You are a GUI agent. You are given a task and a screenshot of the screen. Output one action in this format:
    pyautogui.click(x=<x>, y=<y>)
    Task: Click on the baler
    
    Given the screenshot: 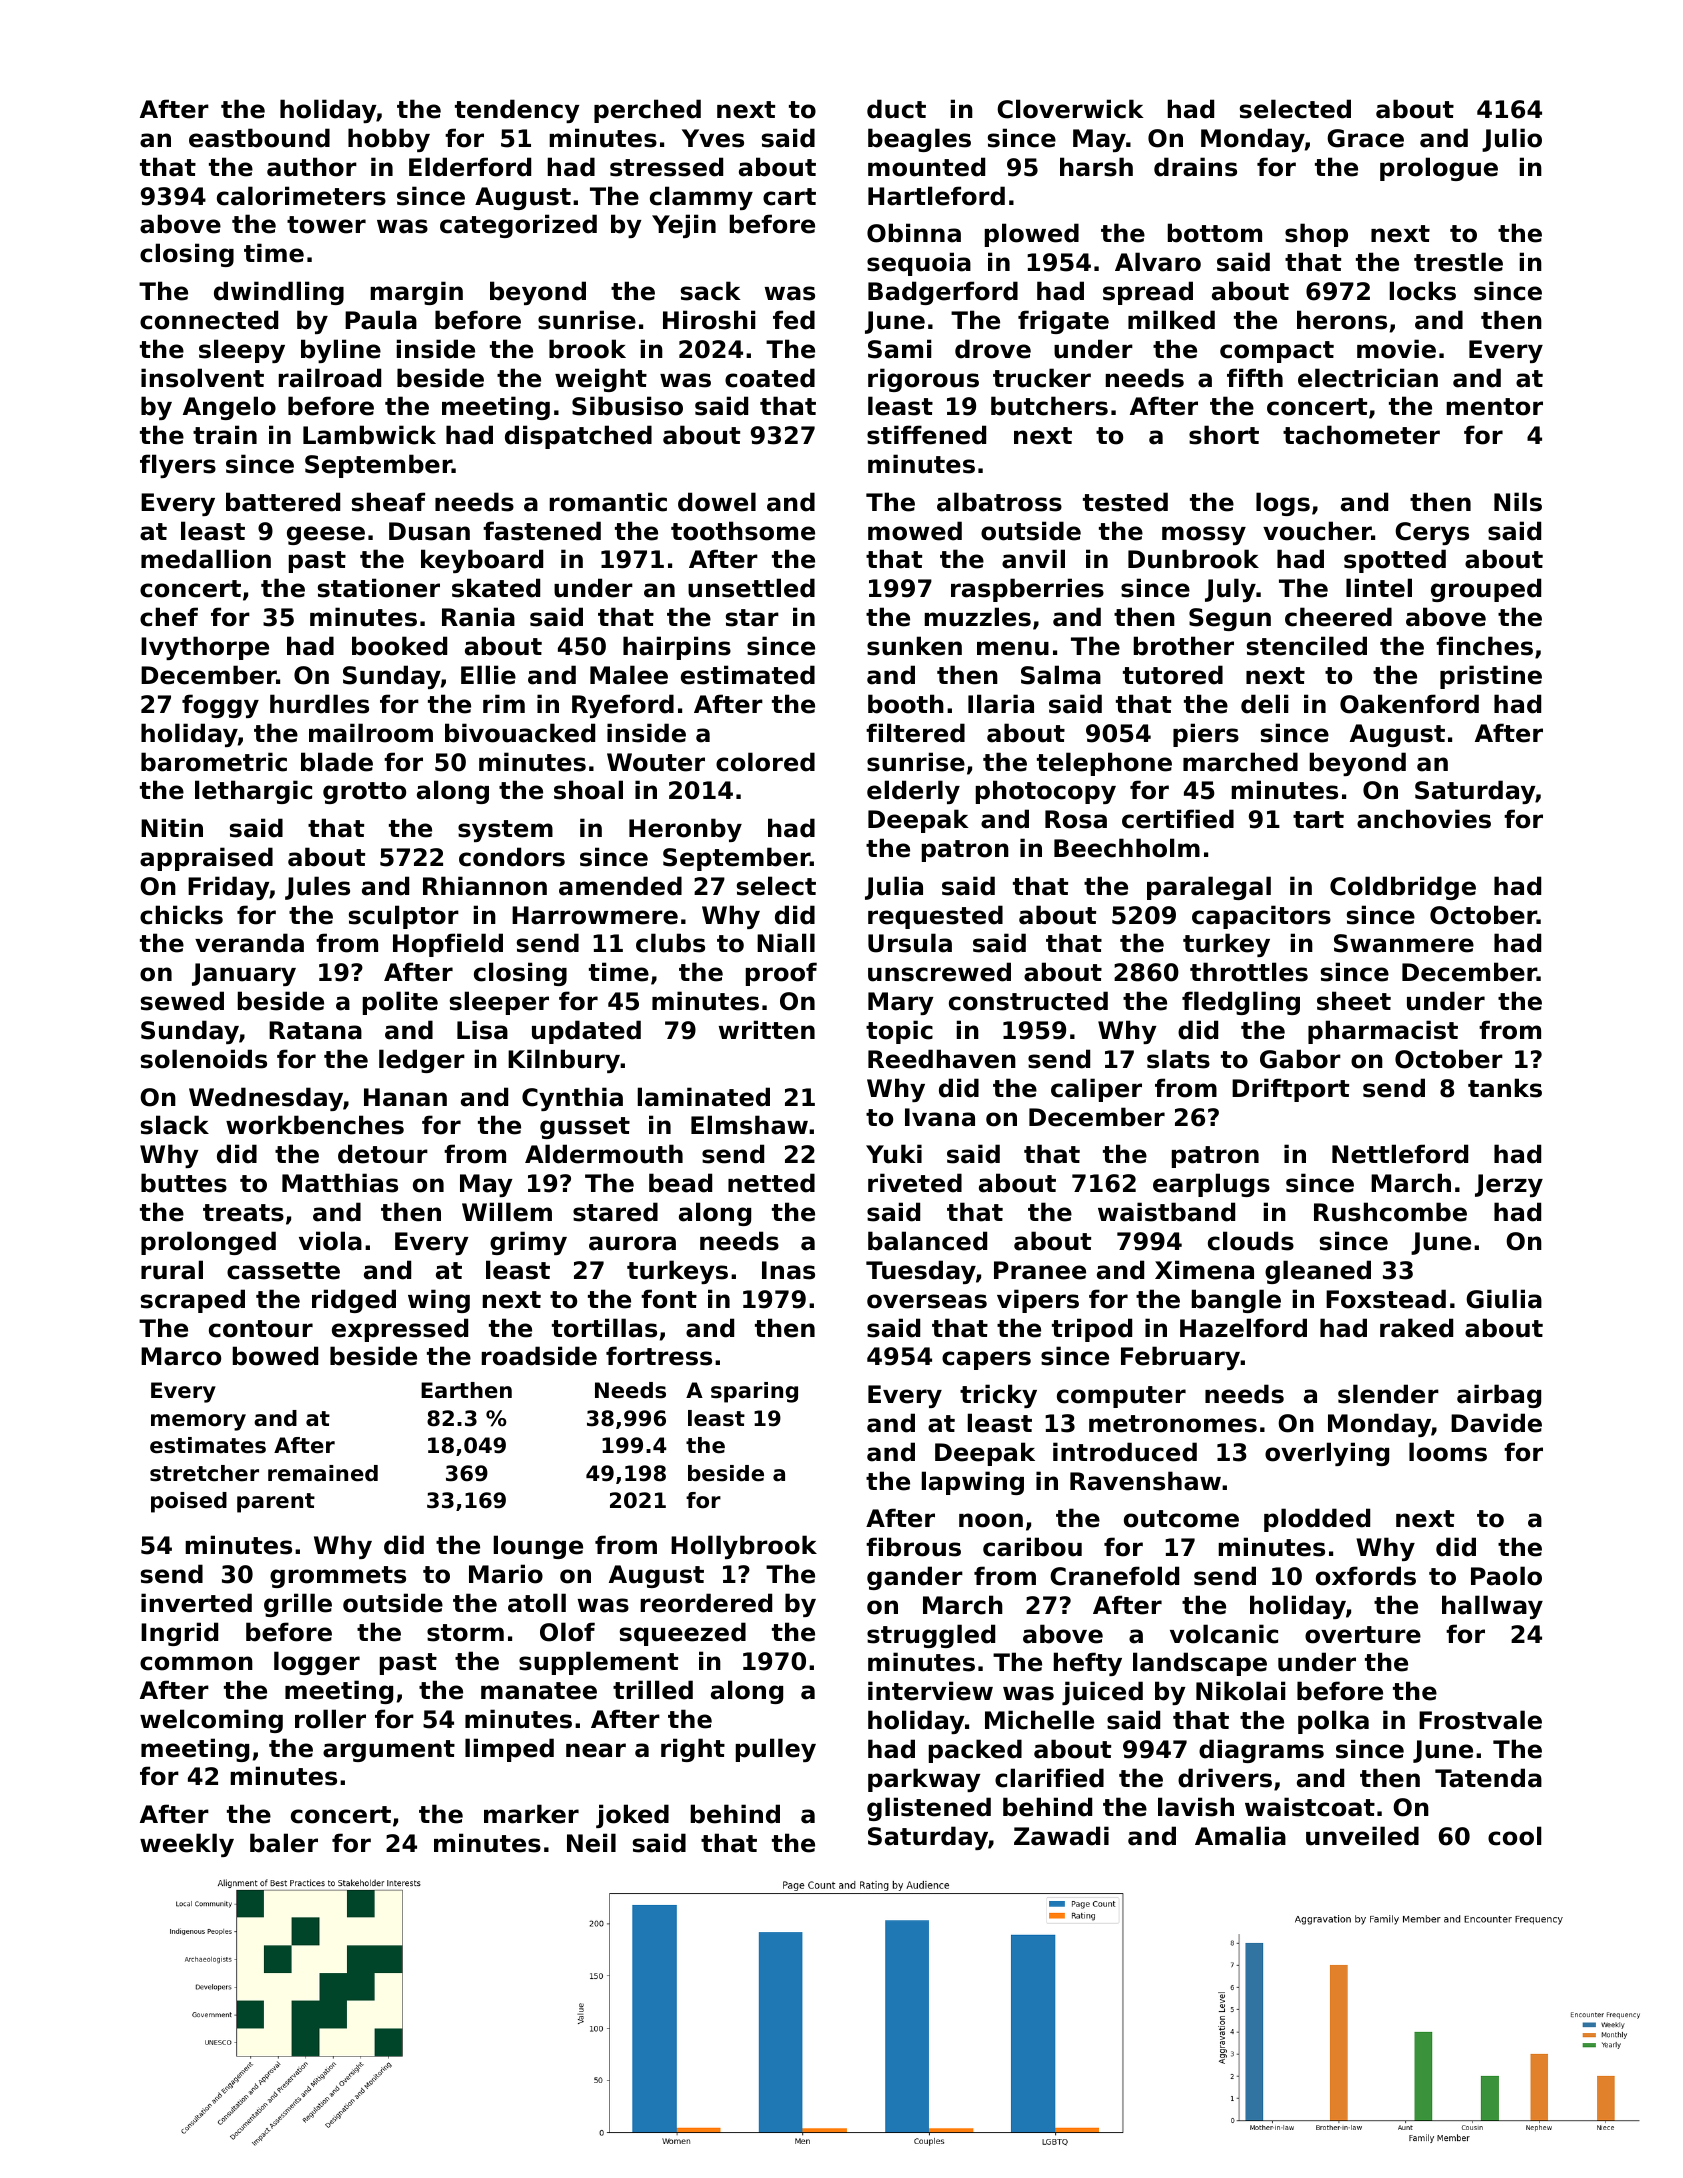 What is the action you would take?
    pyautogui.click(x=284, y=1843)
